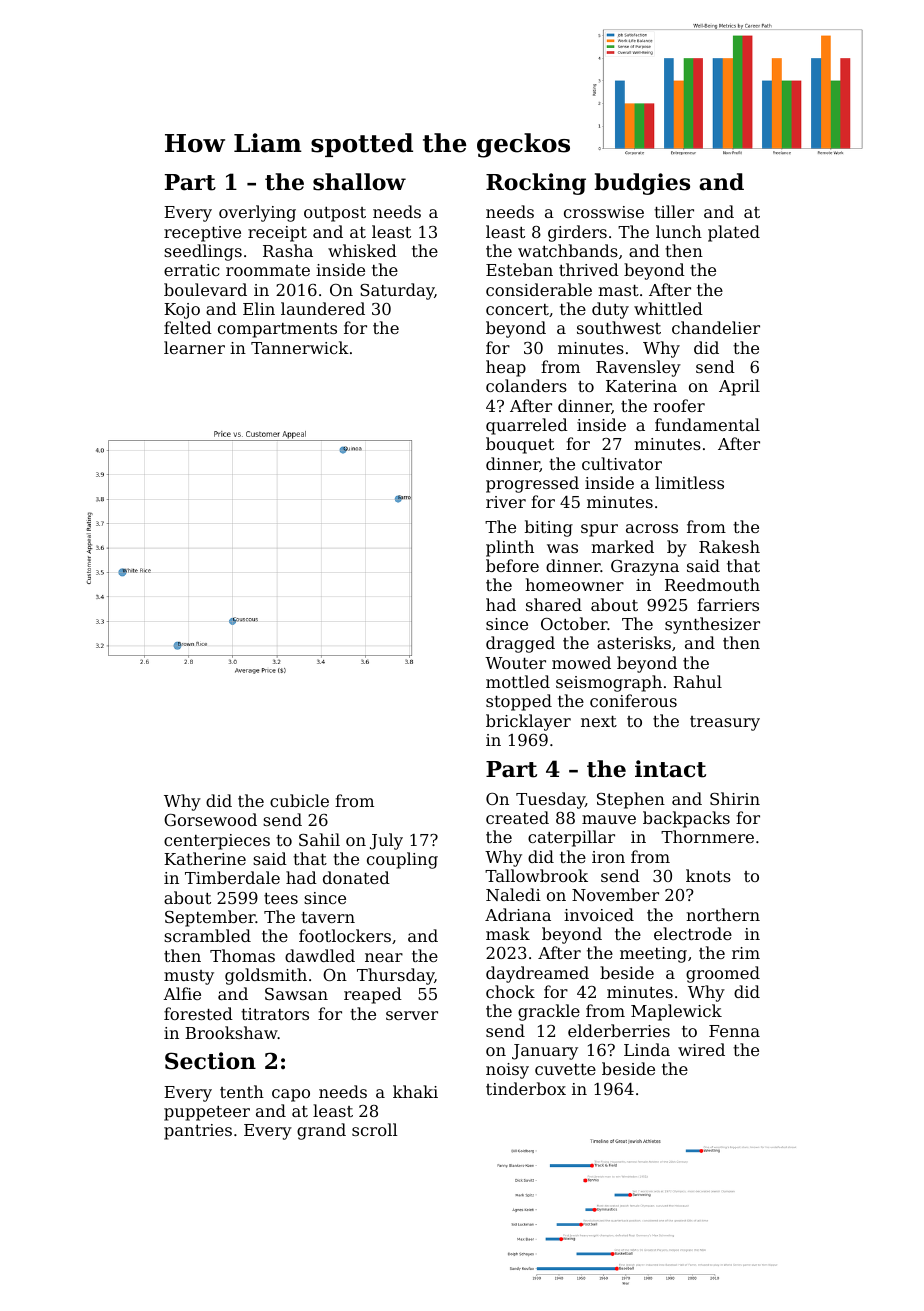  What do you see at coordinates (746, 953) in the image?
I see `rim` at bounding box center [746, 953].
